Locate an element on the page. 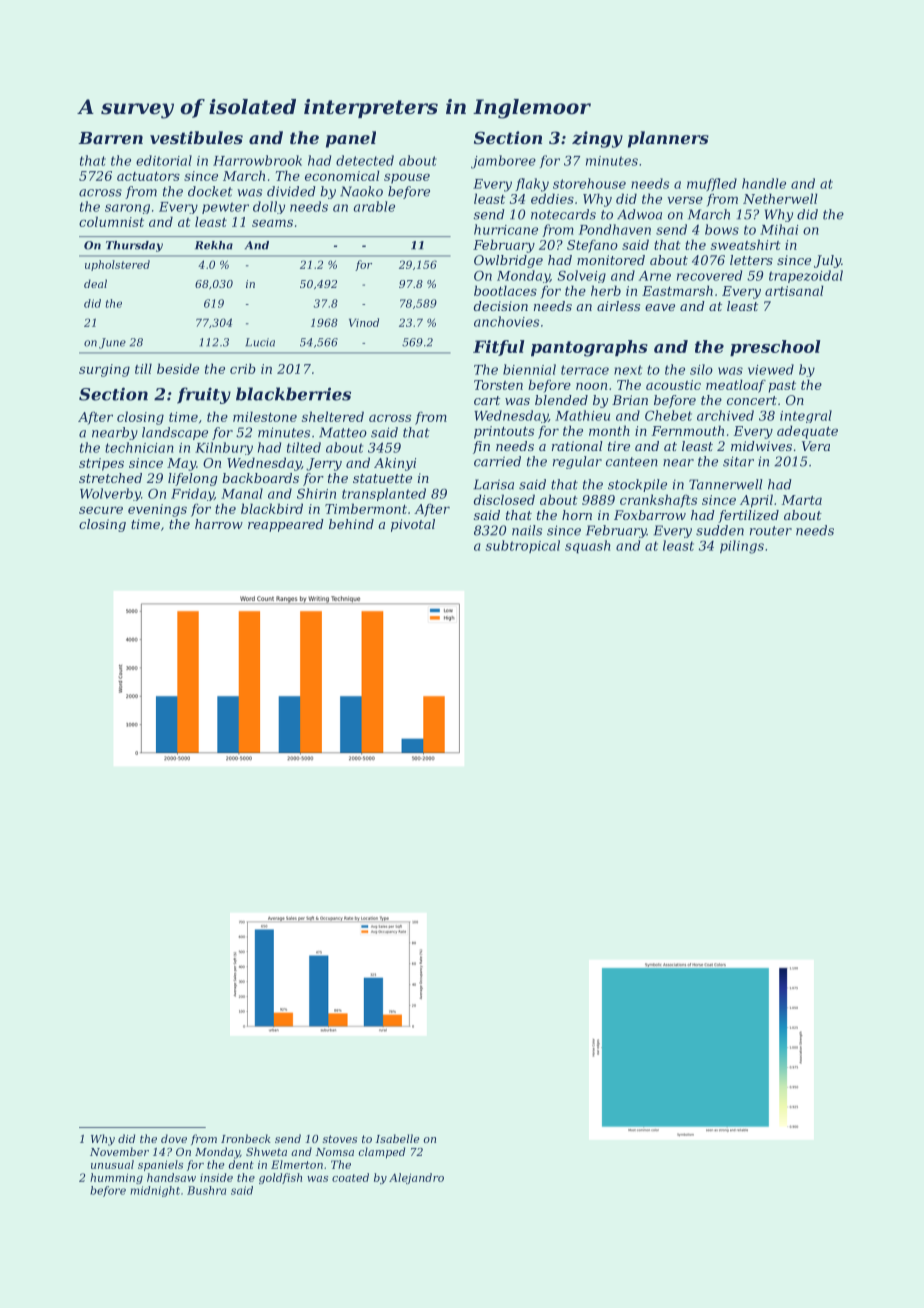 This image has height=1308, width=924. evenings is located at coordinates (157, 510).
